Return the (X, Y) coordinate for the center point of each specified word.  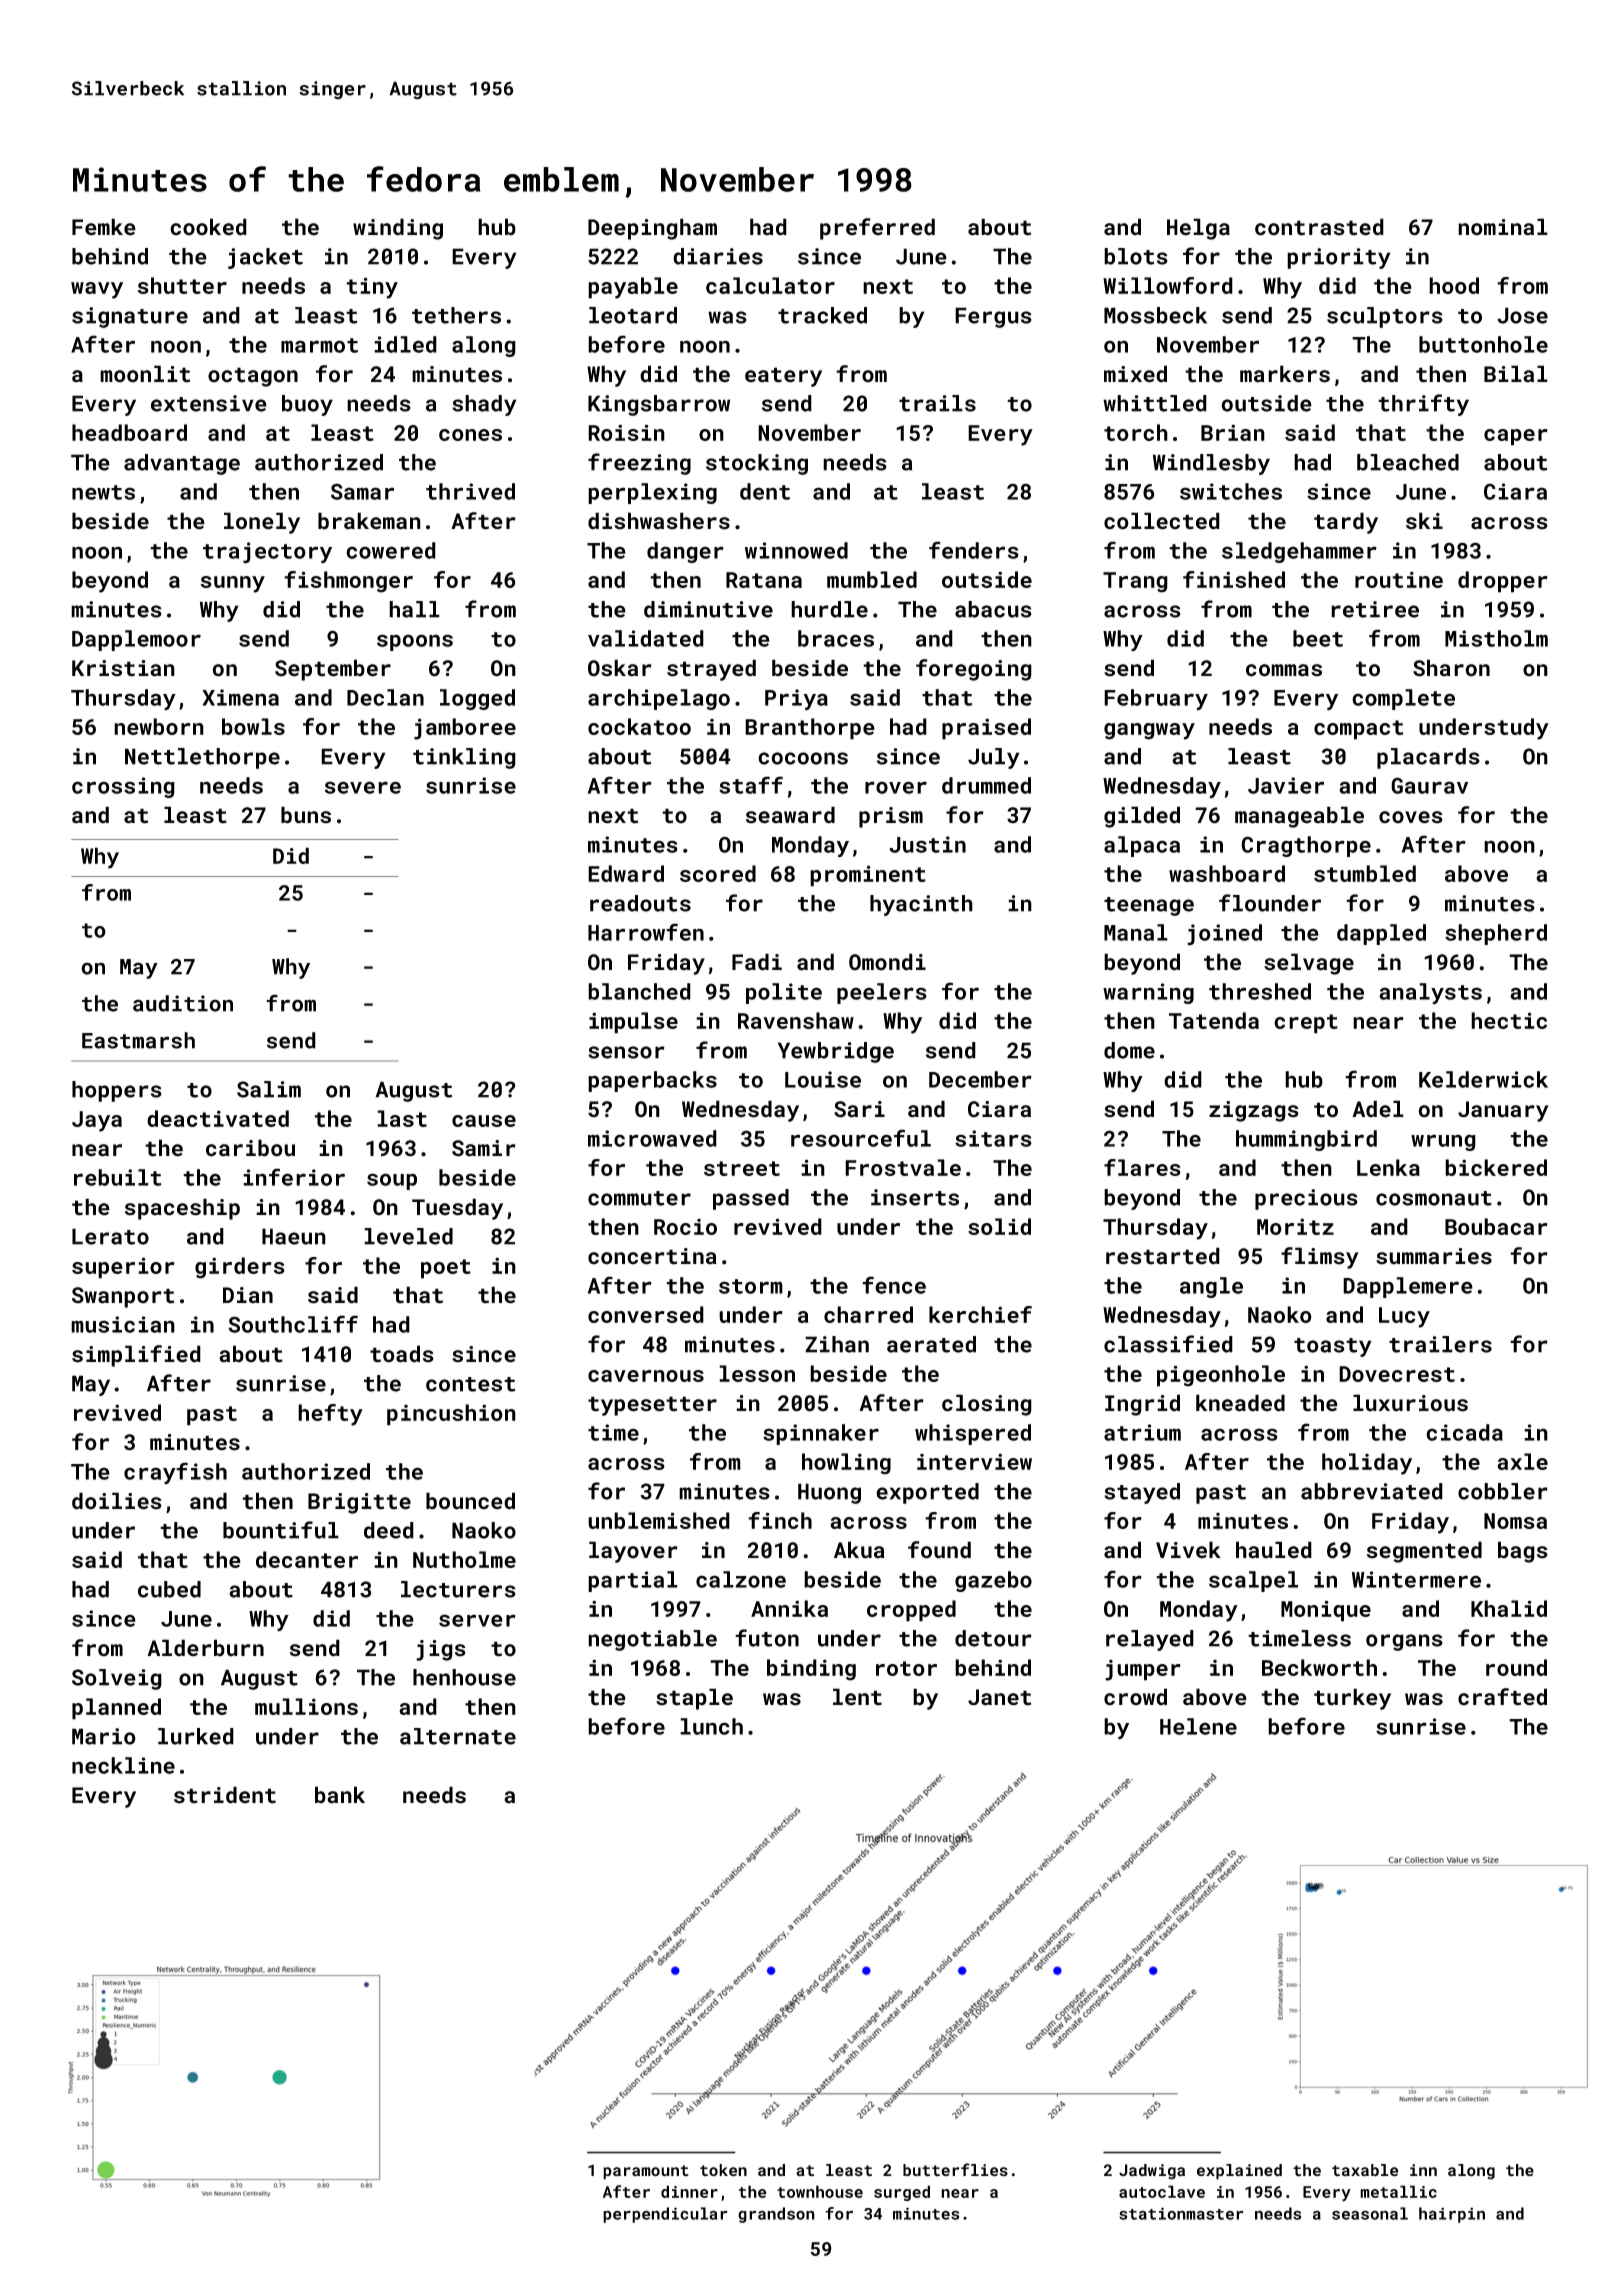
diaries (718, 256)
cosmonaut (1434, 1198)
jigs (441, 1650)
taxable (1365, 2170)
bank (340, 1795)
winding (398, 229)
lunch (711, 1726)
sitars (993, 1138)
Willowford (1168, 285)
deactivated (218, 1118)
